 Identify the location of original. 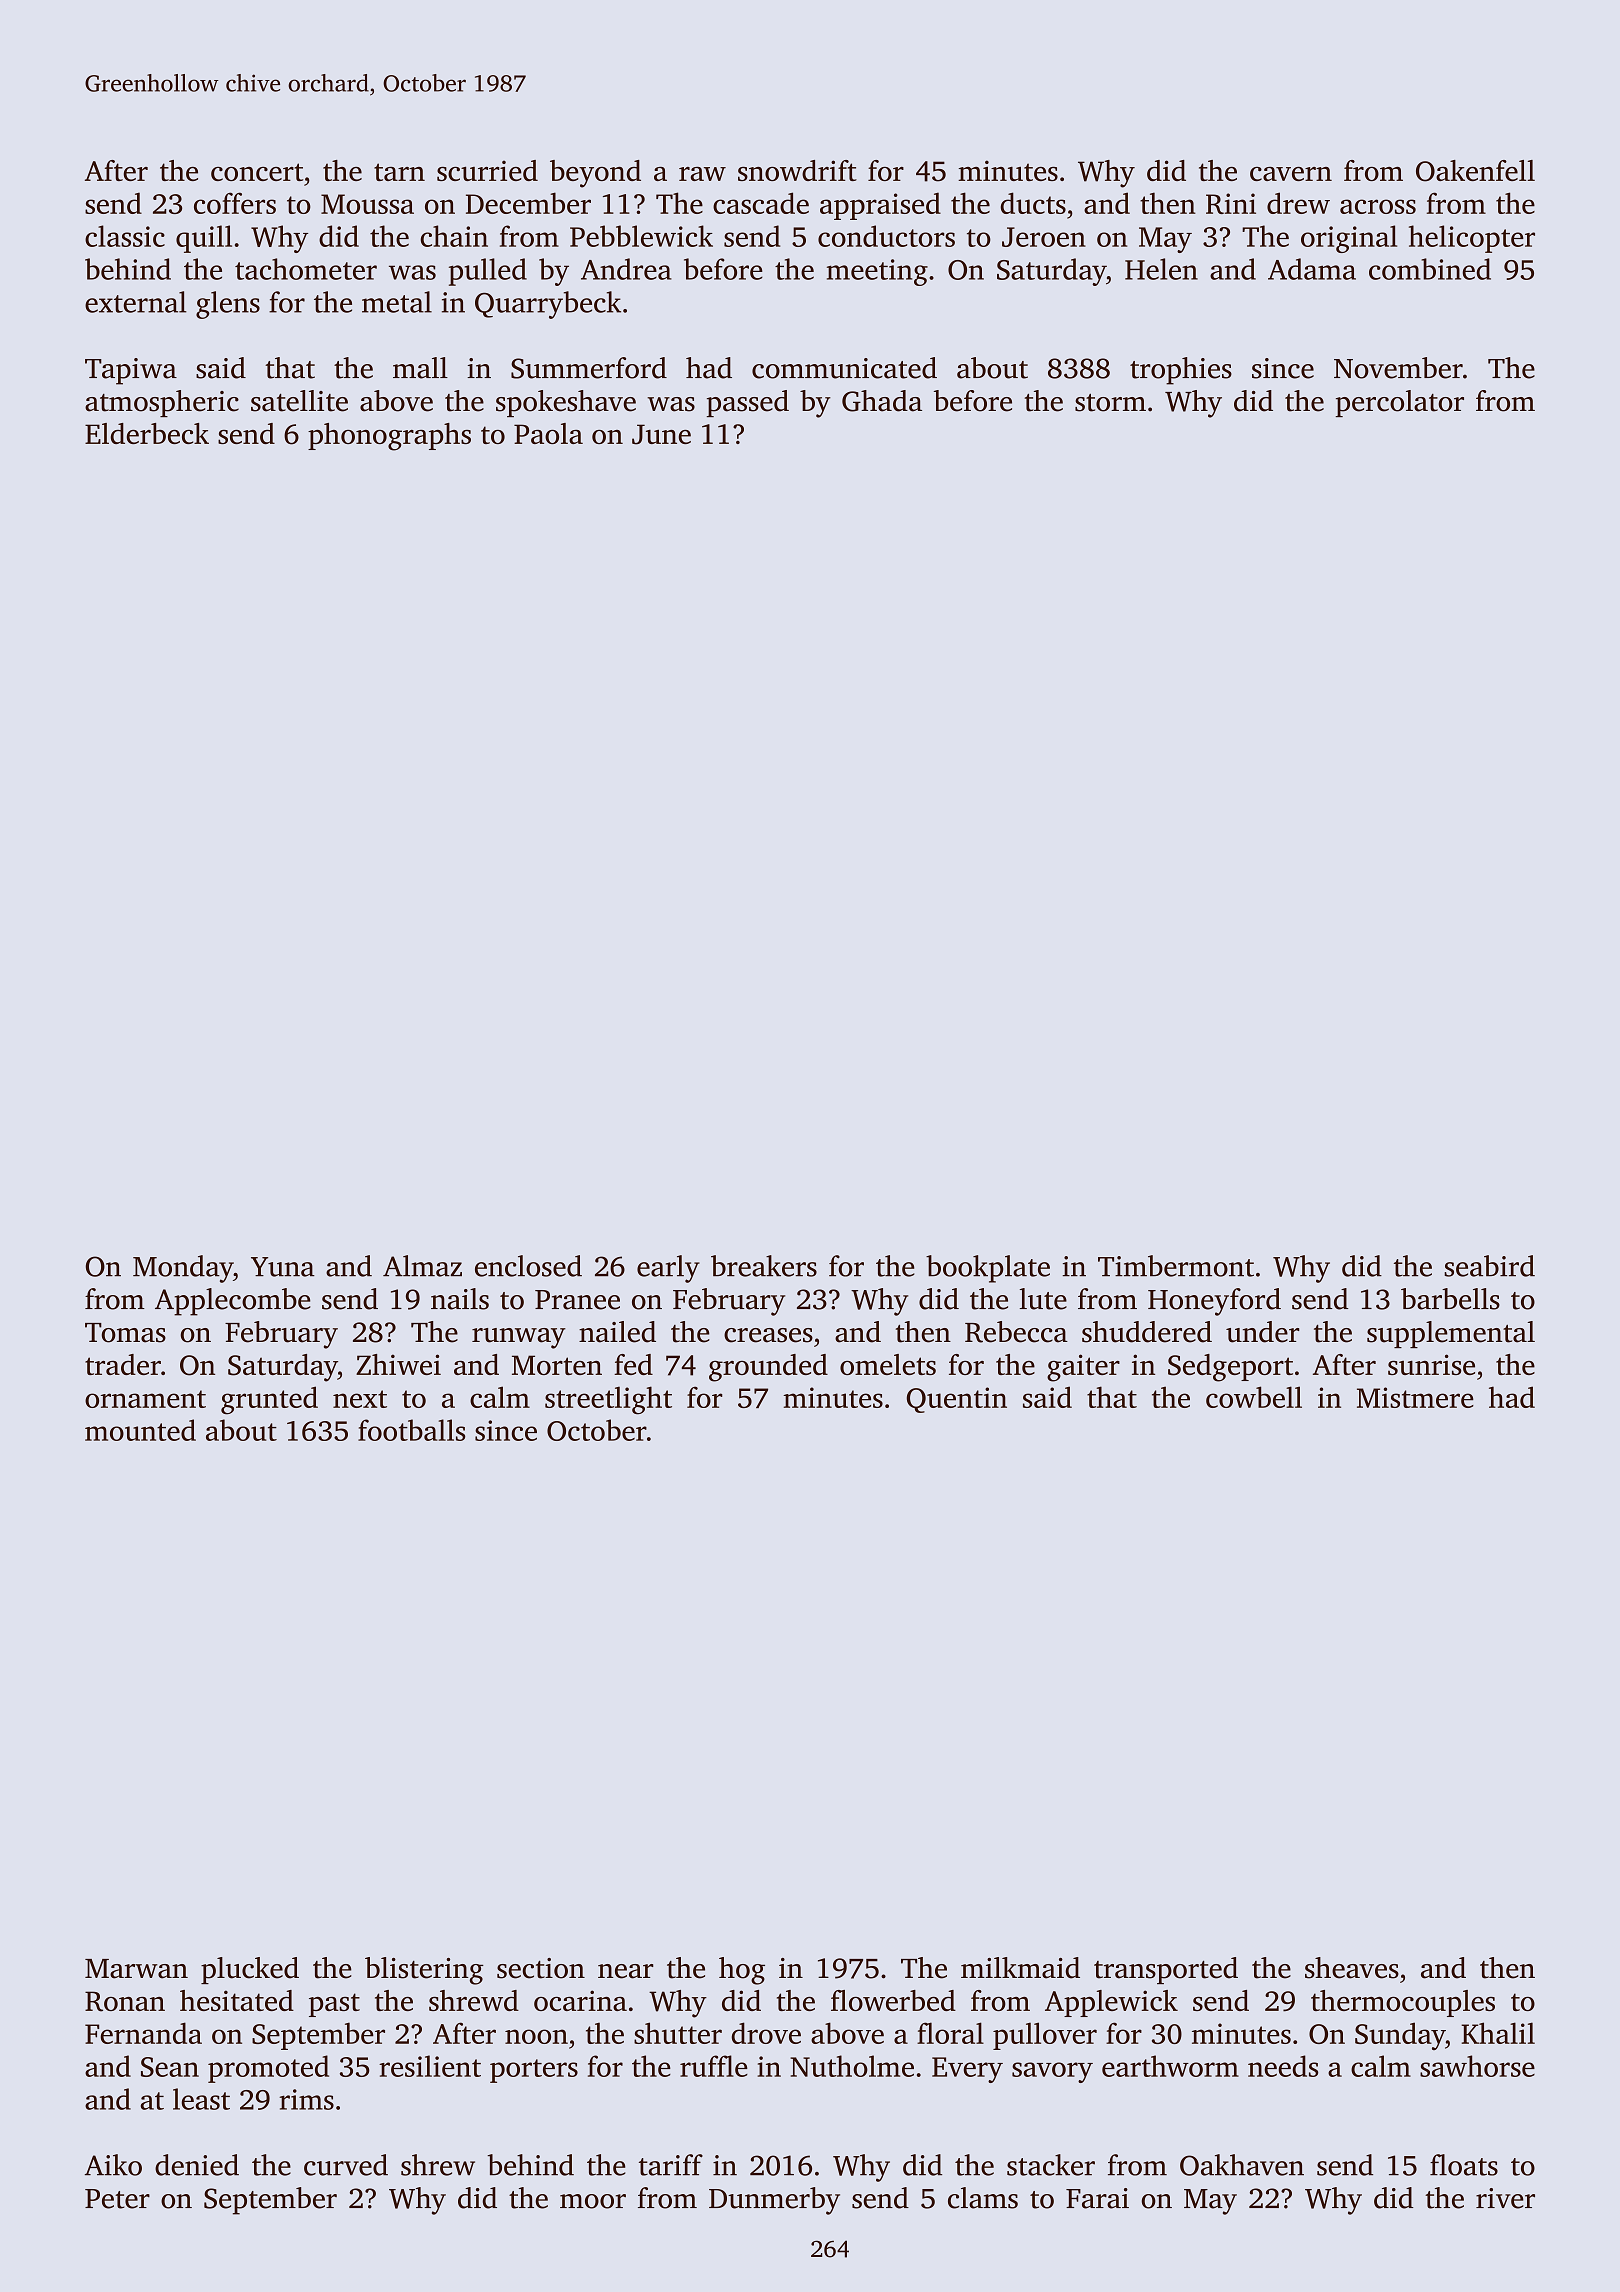
(1349, 239).
